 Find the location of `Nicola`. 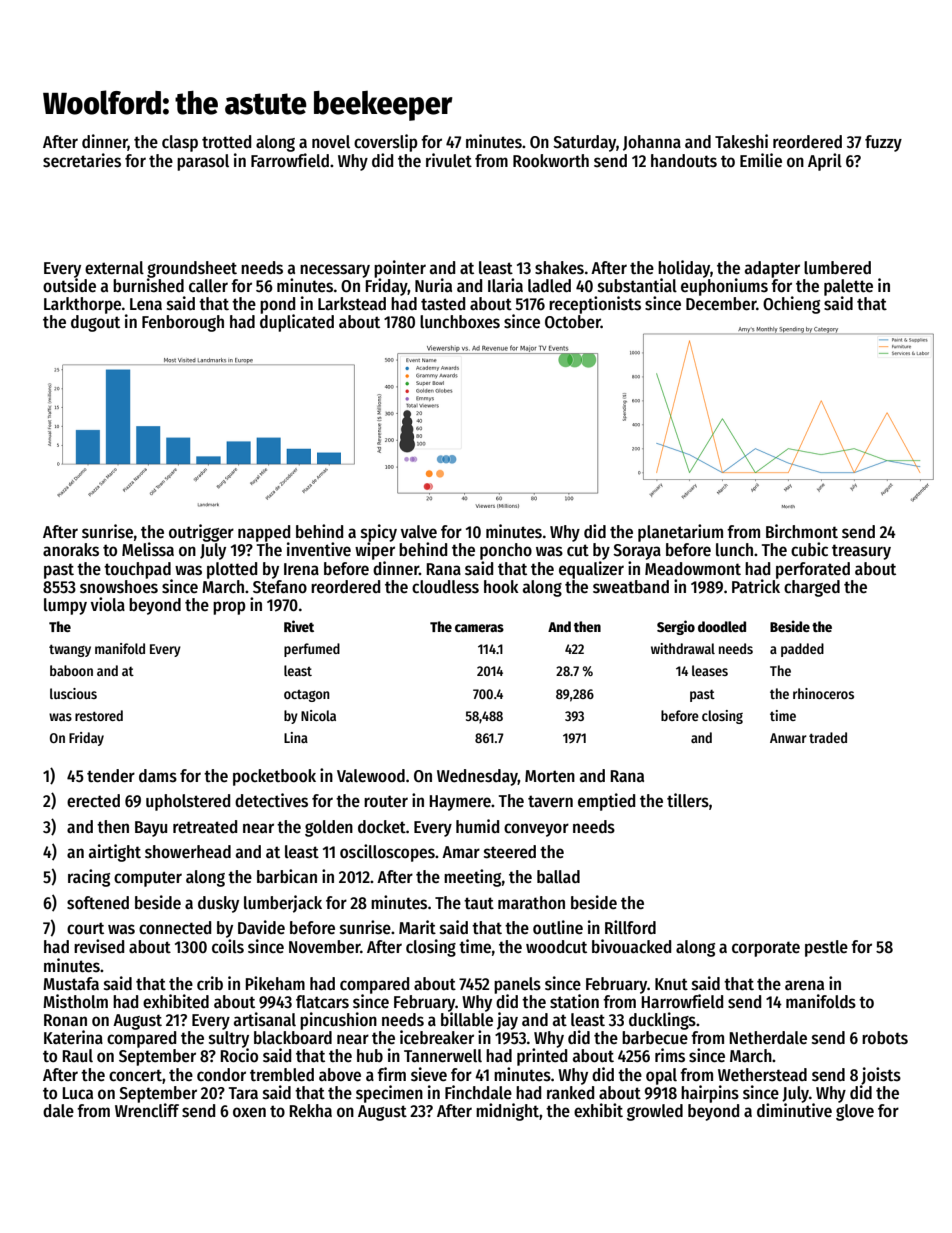

Nicola is located at coordinates (318, 715).
